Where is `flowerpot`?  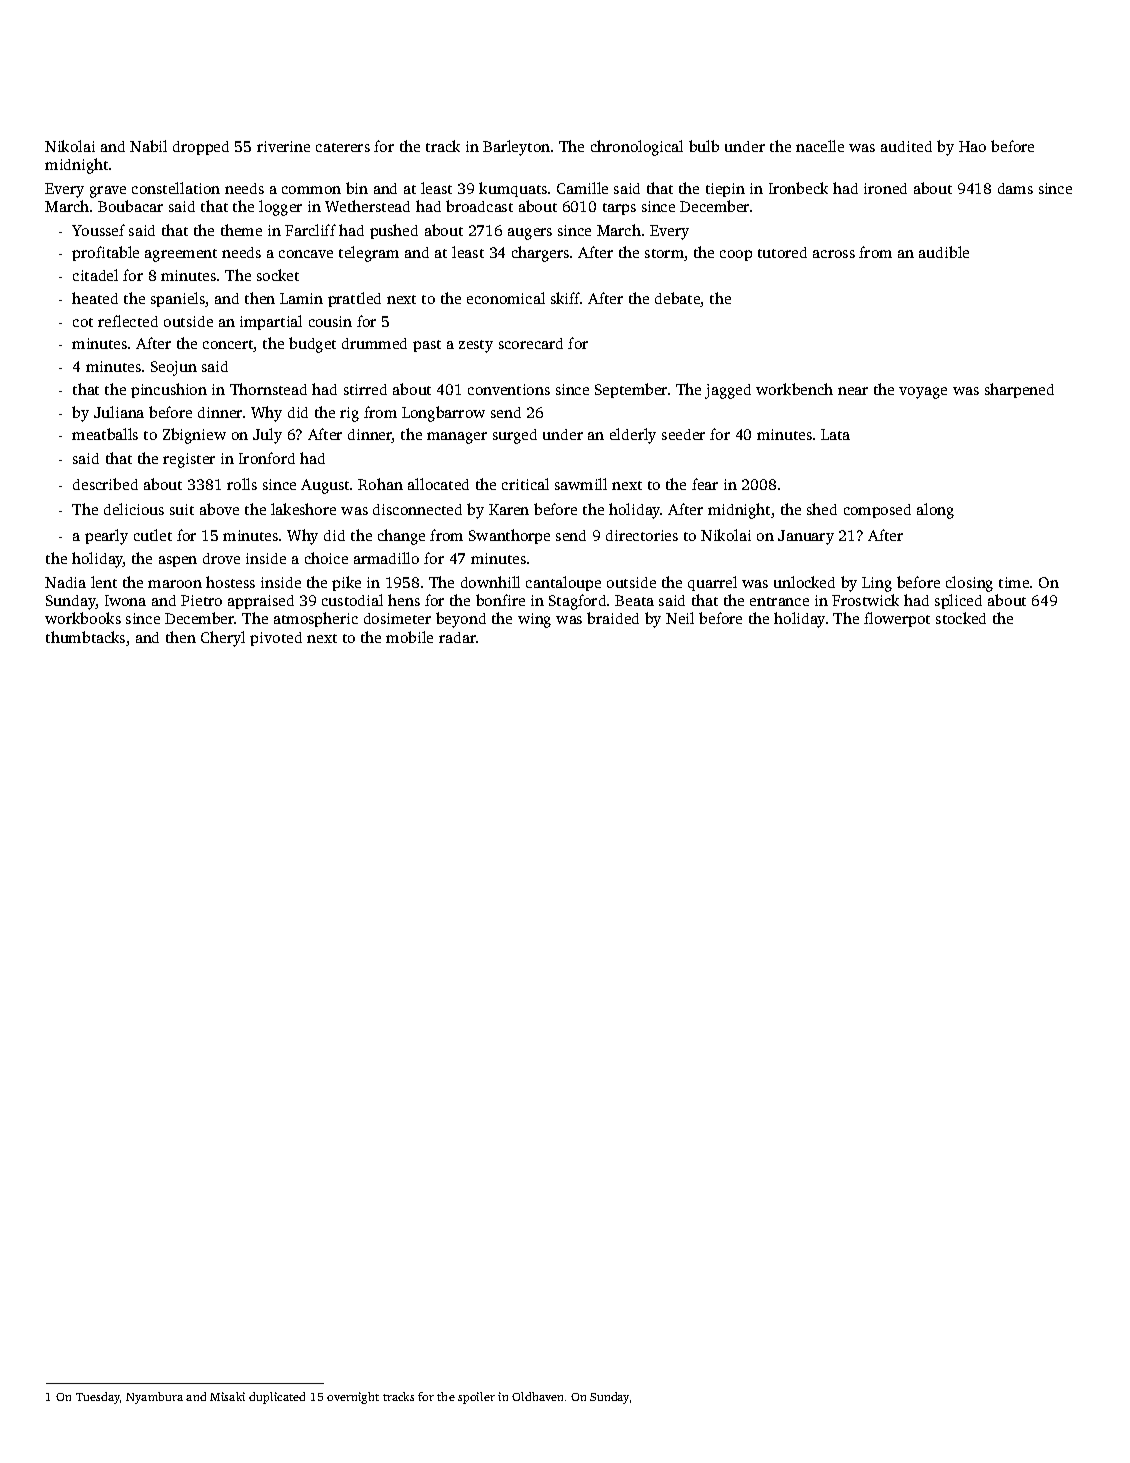
flowerpot is located at coordinates (897, 619).
